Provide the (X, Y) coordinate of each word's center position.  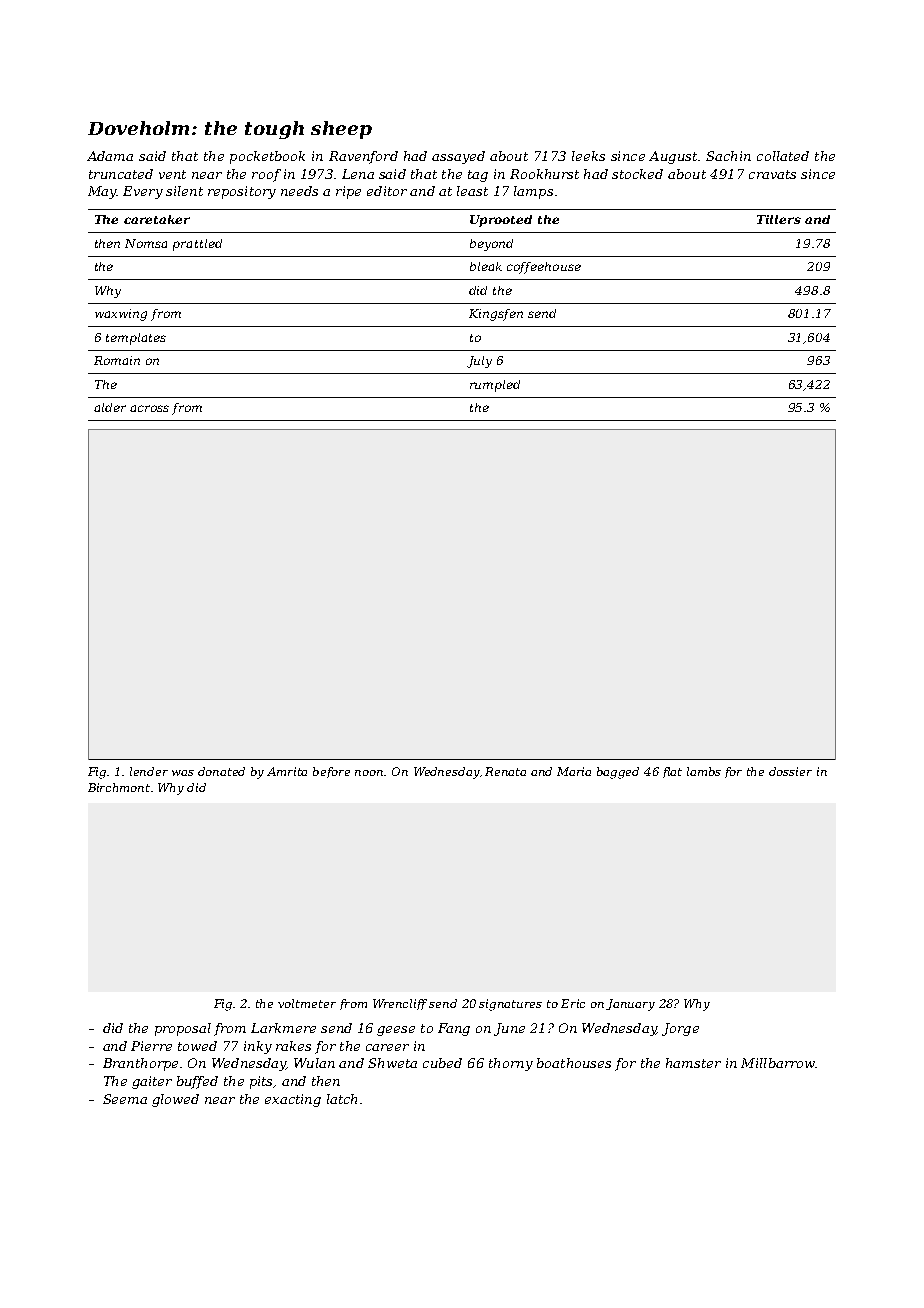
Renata (505, 771)
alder (110, 407)
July (479, 362)
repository (242, 192)
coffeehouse (544, 268)
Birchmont (119, 787)
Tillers (779, 219)
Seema (125, 1099)
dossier (790, 771)
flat (672, 772)
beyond (491, 245)
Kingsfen (496, 315)
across (149, 408)
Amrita (287, 771)
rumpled (495, 386)
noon (370, 773)
